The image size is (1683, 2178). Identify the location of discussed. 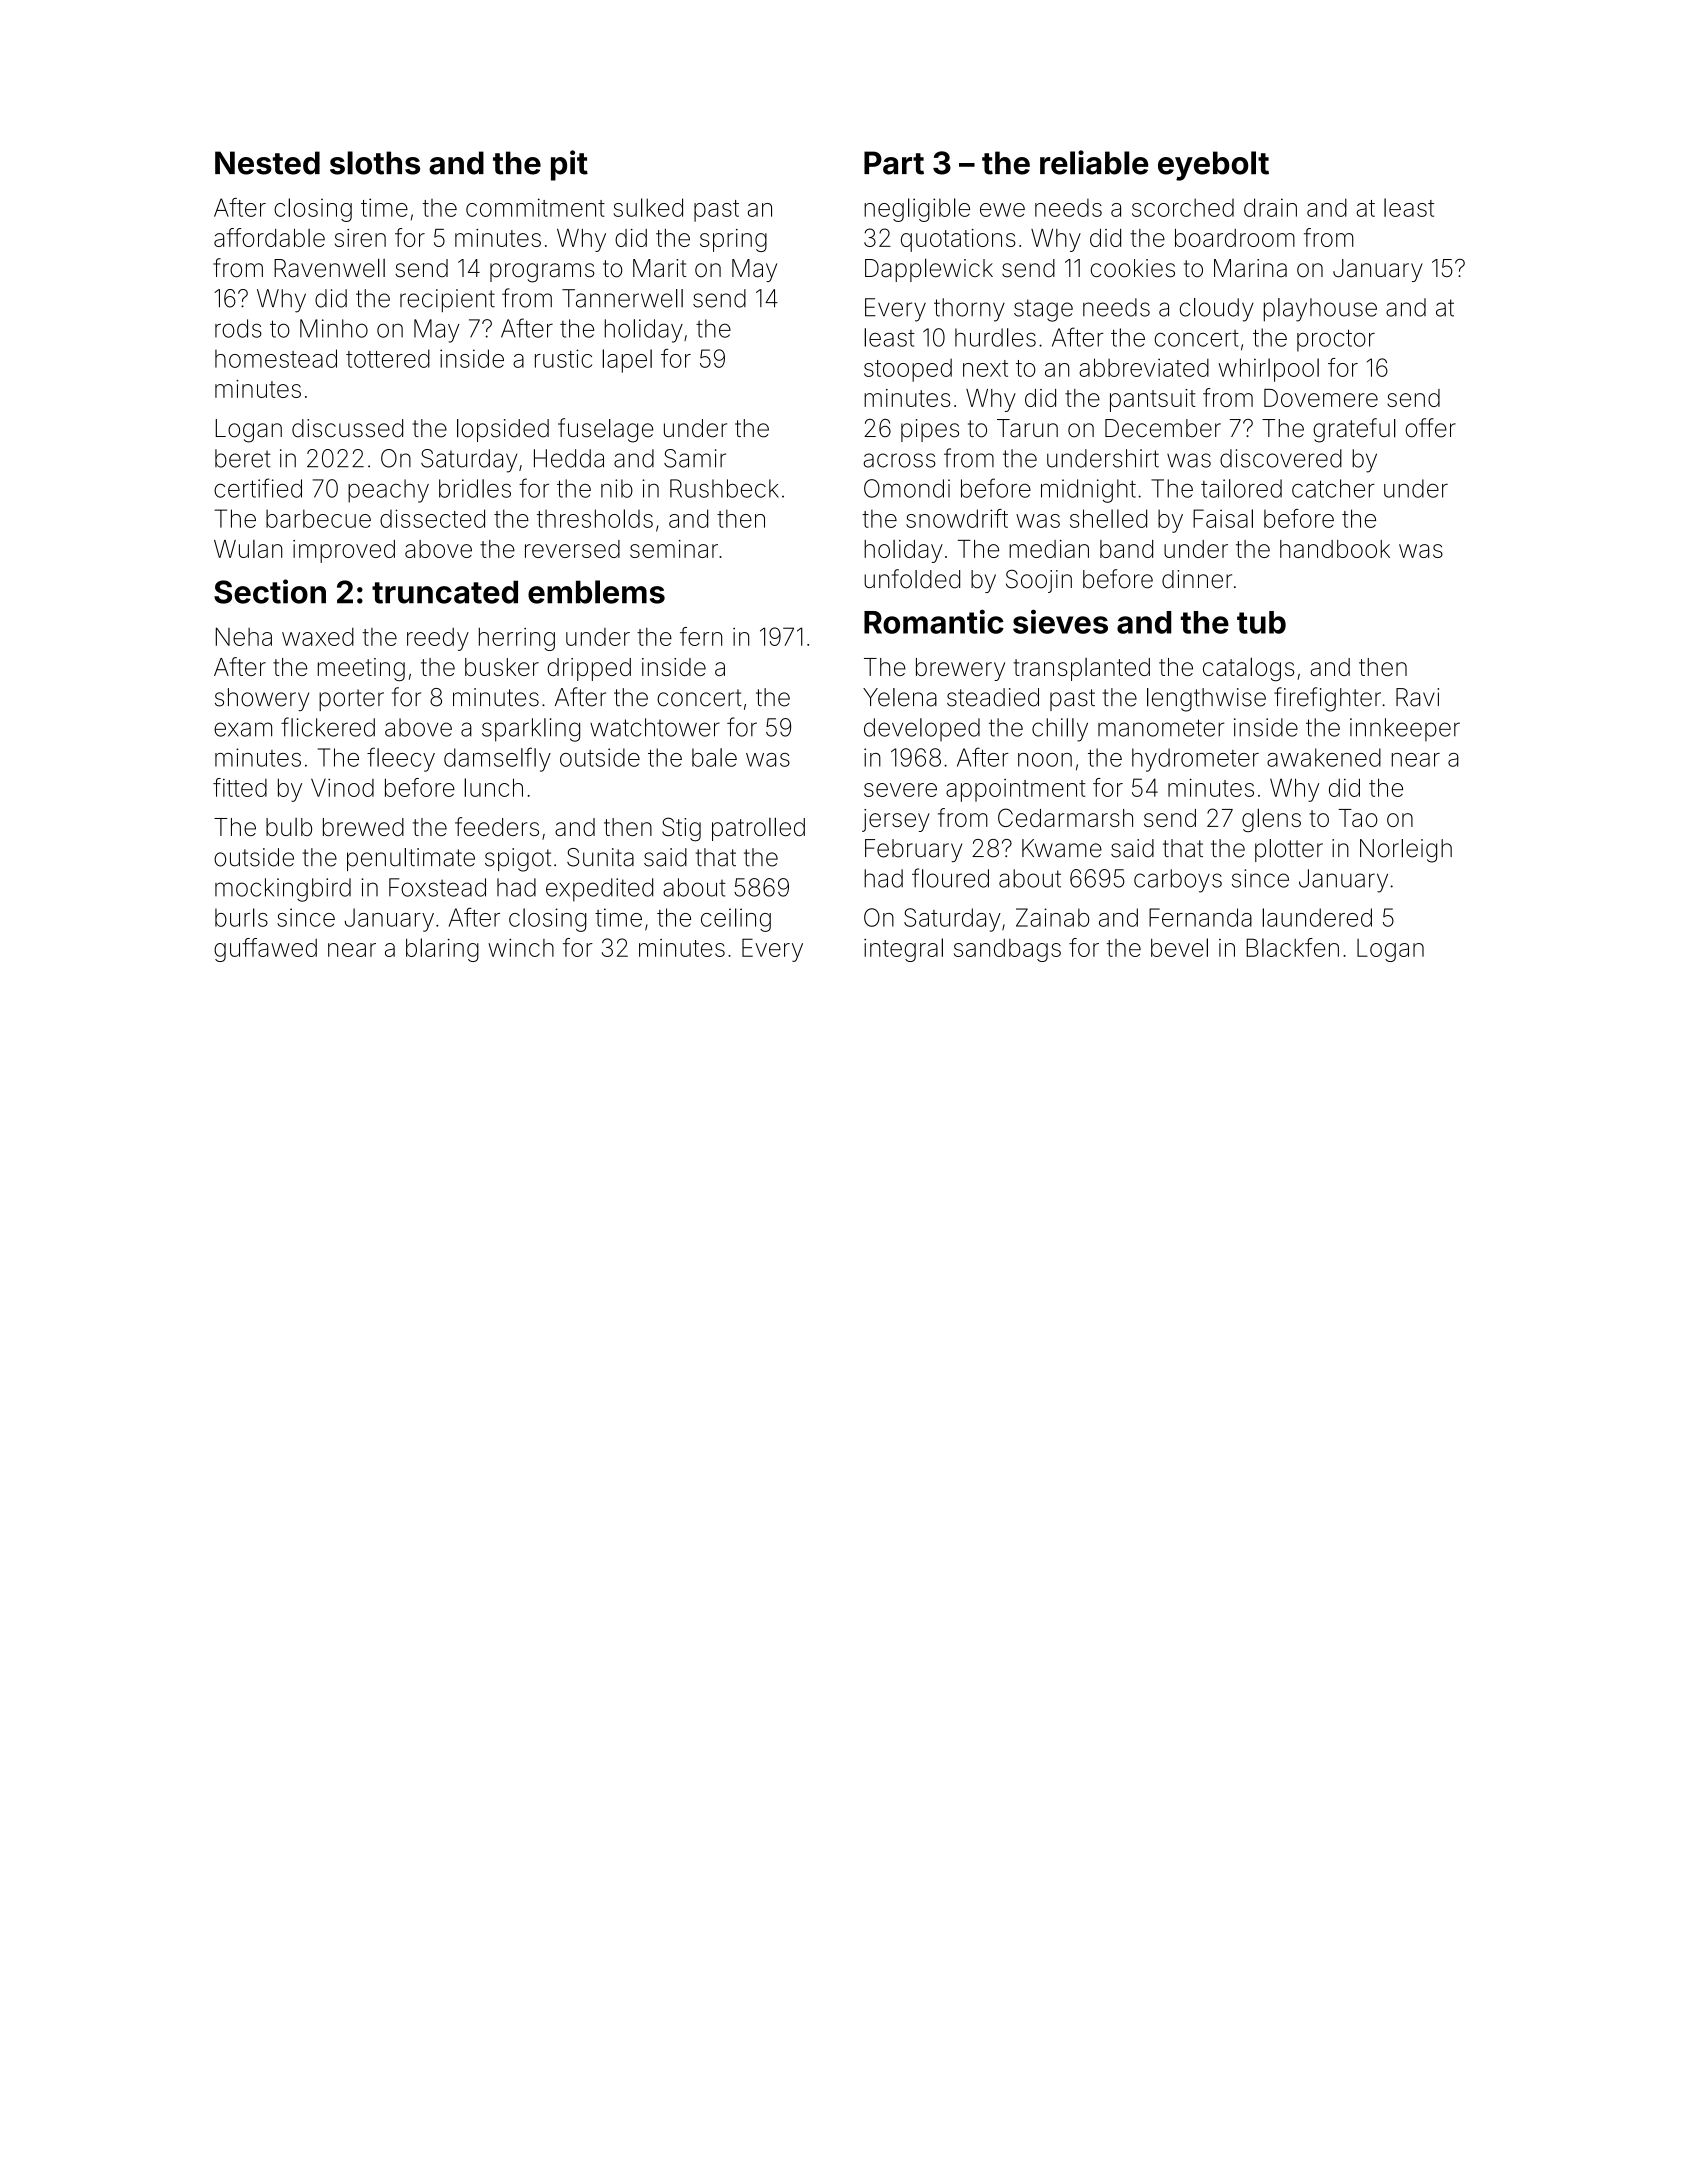
(347, 428).
